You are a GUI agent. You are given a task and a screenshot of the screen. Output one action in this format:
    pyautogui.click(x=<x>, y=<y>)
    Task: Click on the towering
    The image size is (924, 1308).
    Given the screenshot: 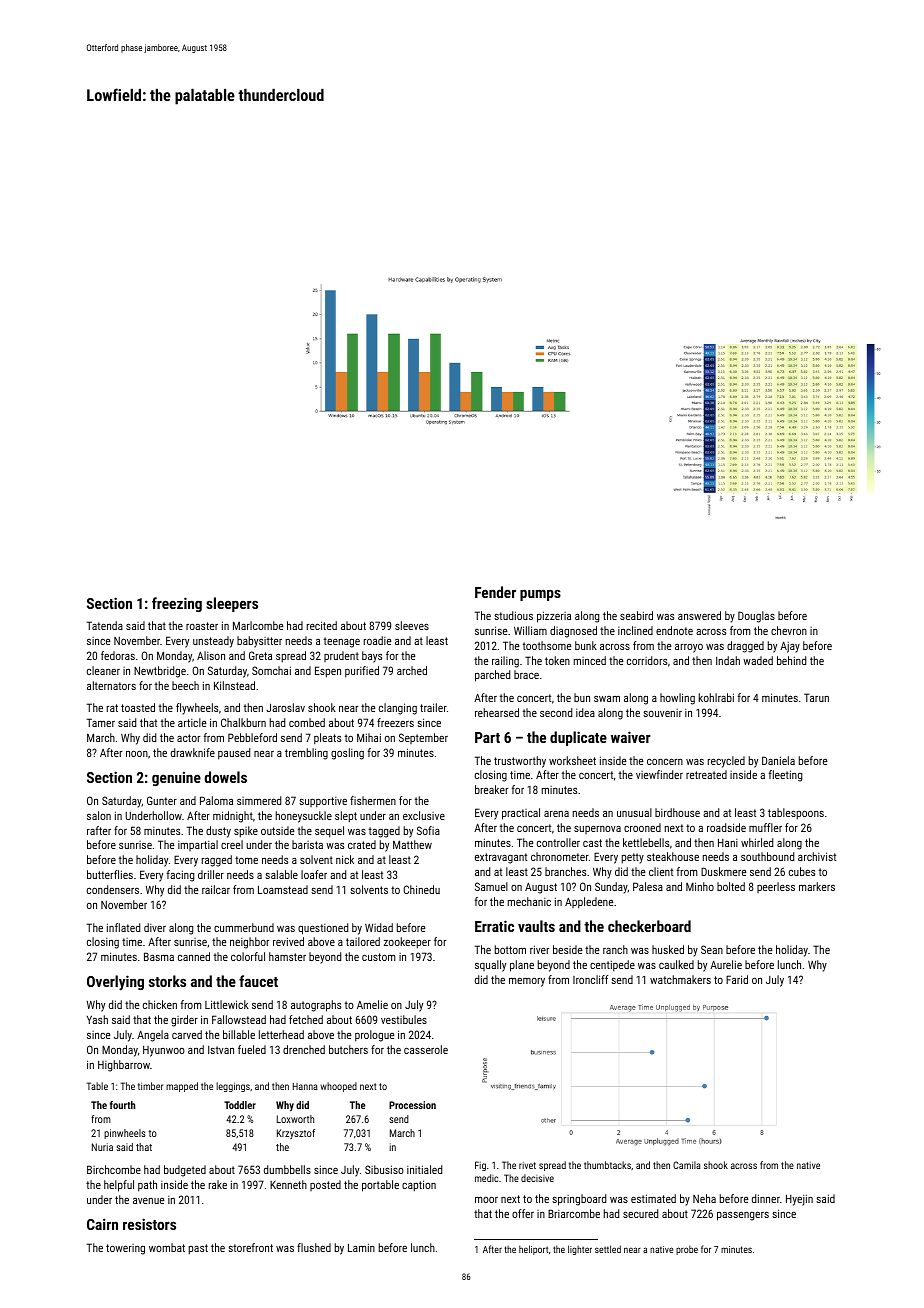 What is the action you would take?
    pyautogui.click(x=125, y=1249)
